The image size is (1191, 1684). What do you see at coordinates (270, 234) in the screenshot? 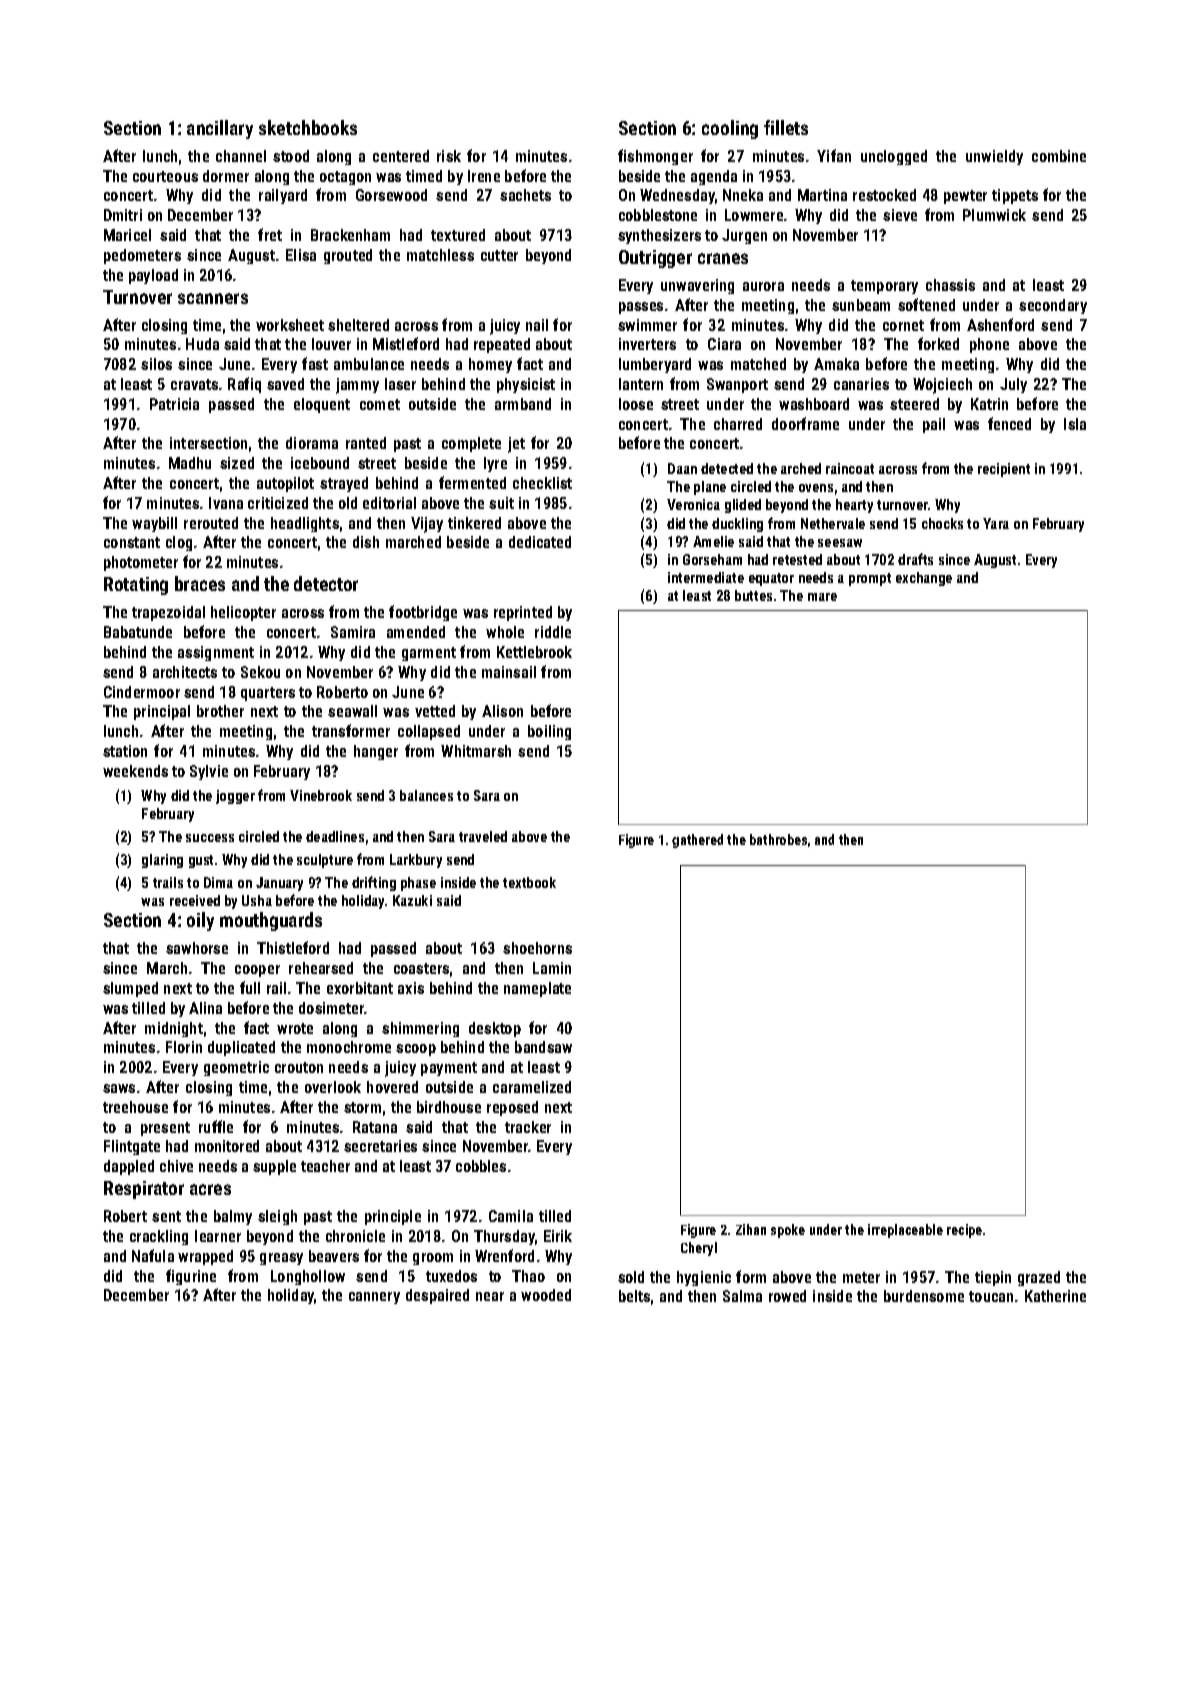
I see `fret` at bounding box center [270, 234].
